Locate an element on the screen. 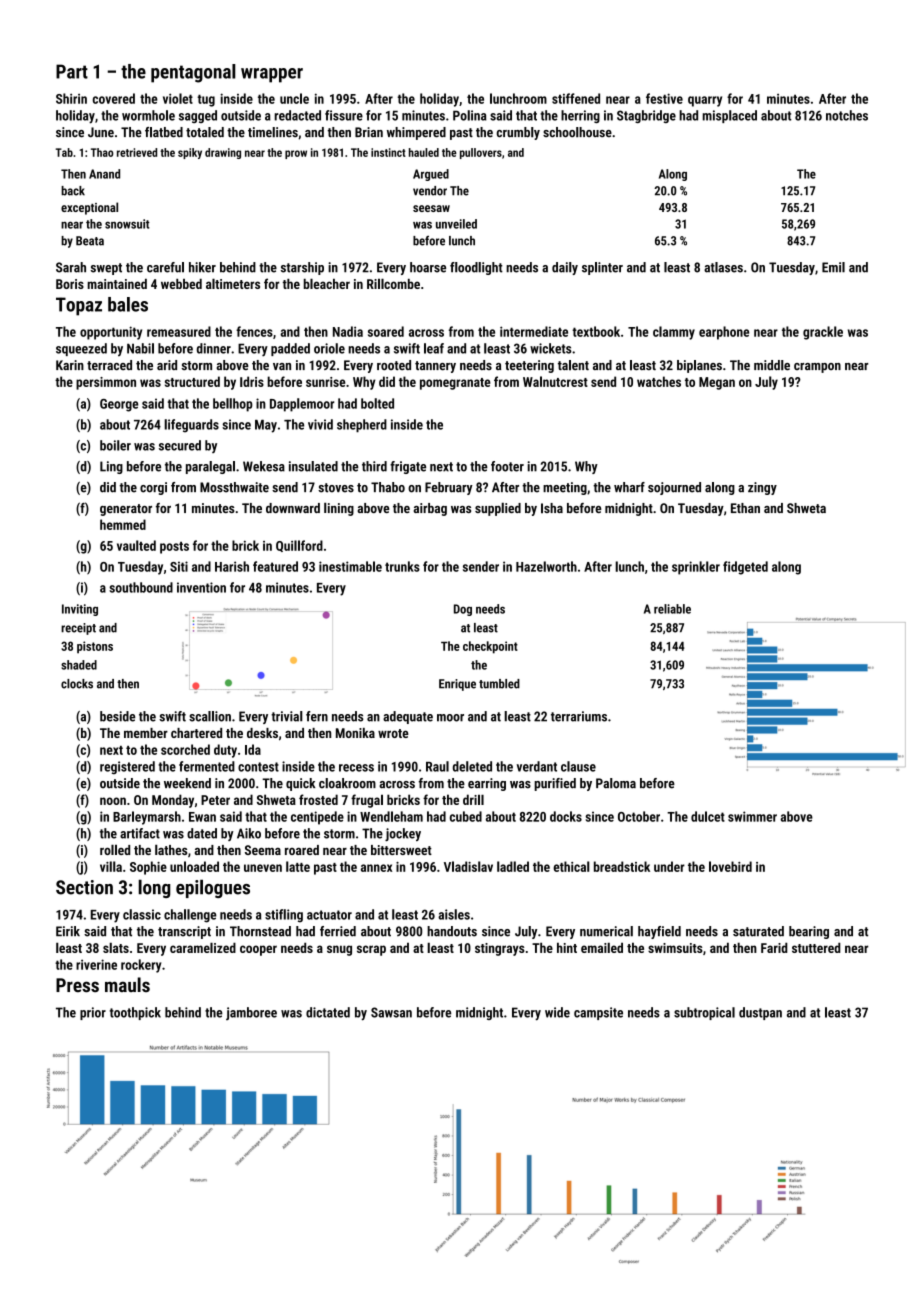 This screenshot has height=1308, width=924. Part is located at coordinates (72, 71).
